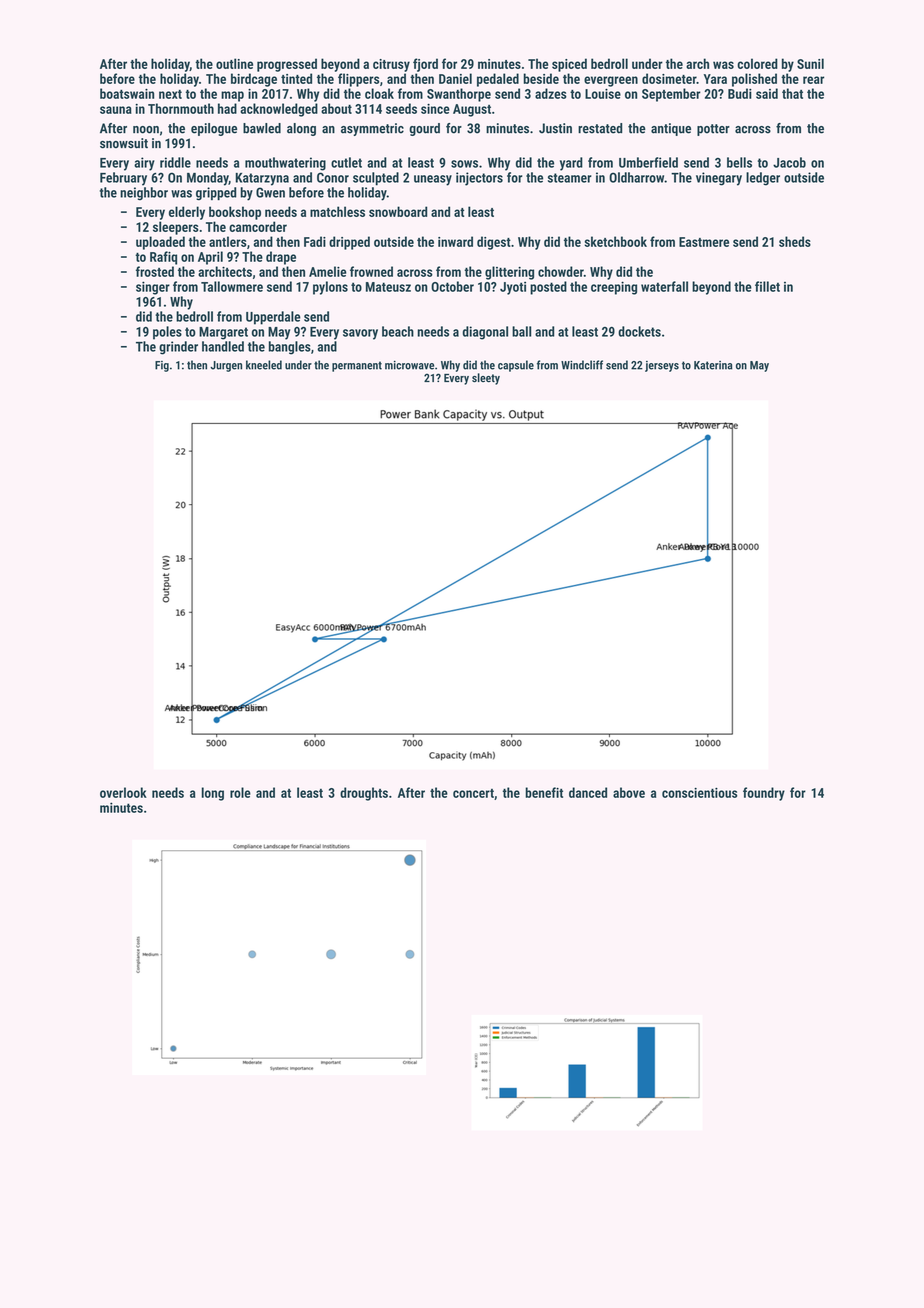  Describe the element at coordinates (346, 162) in the page. I see `cutlet` at that location.
